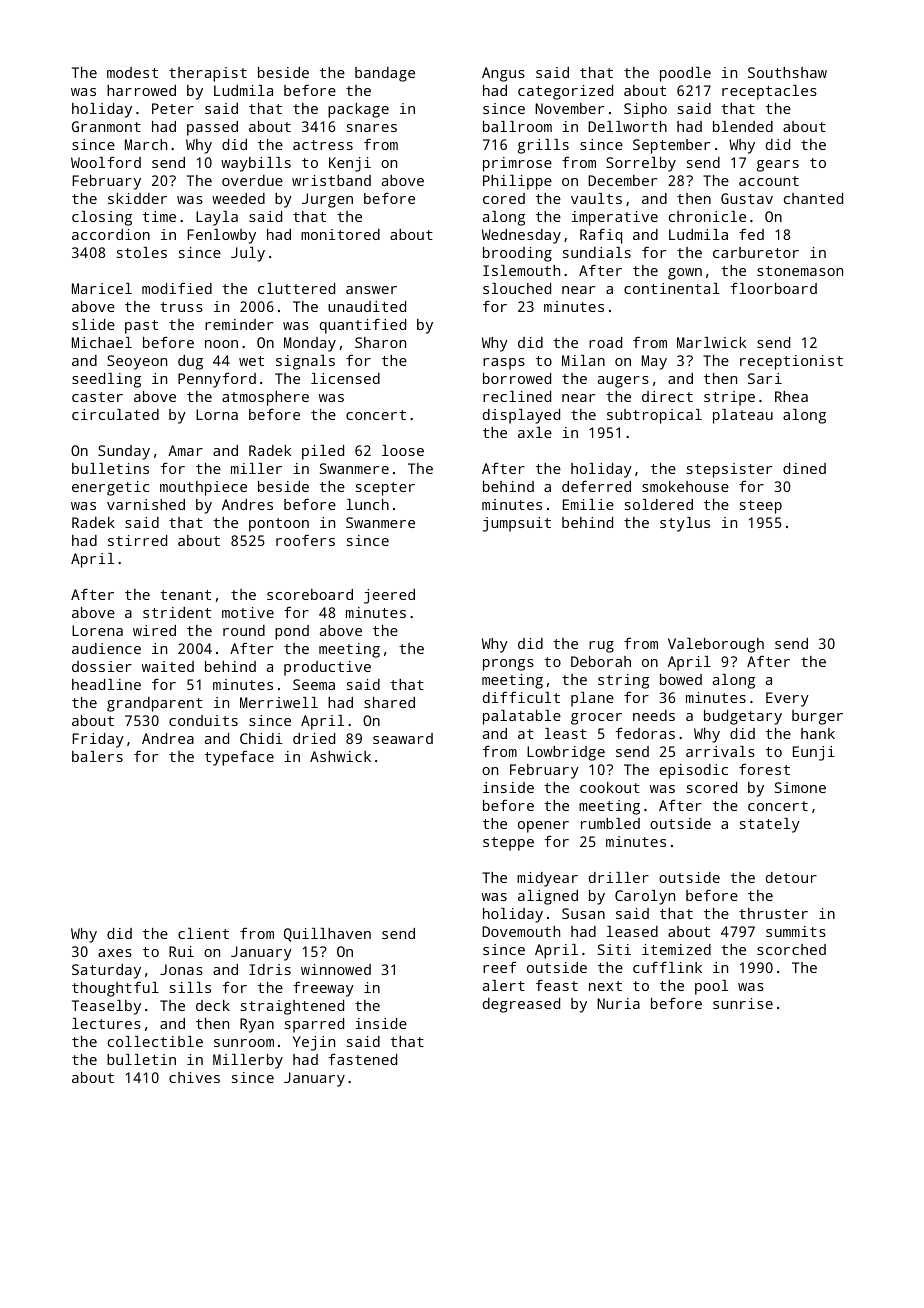 This image has height=1308, width=924. I want to click on Carolyn, so click(645, 897).
